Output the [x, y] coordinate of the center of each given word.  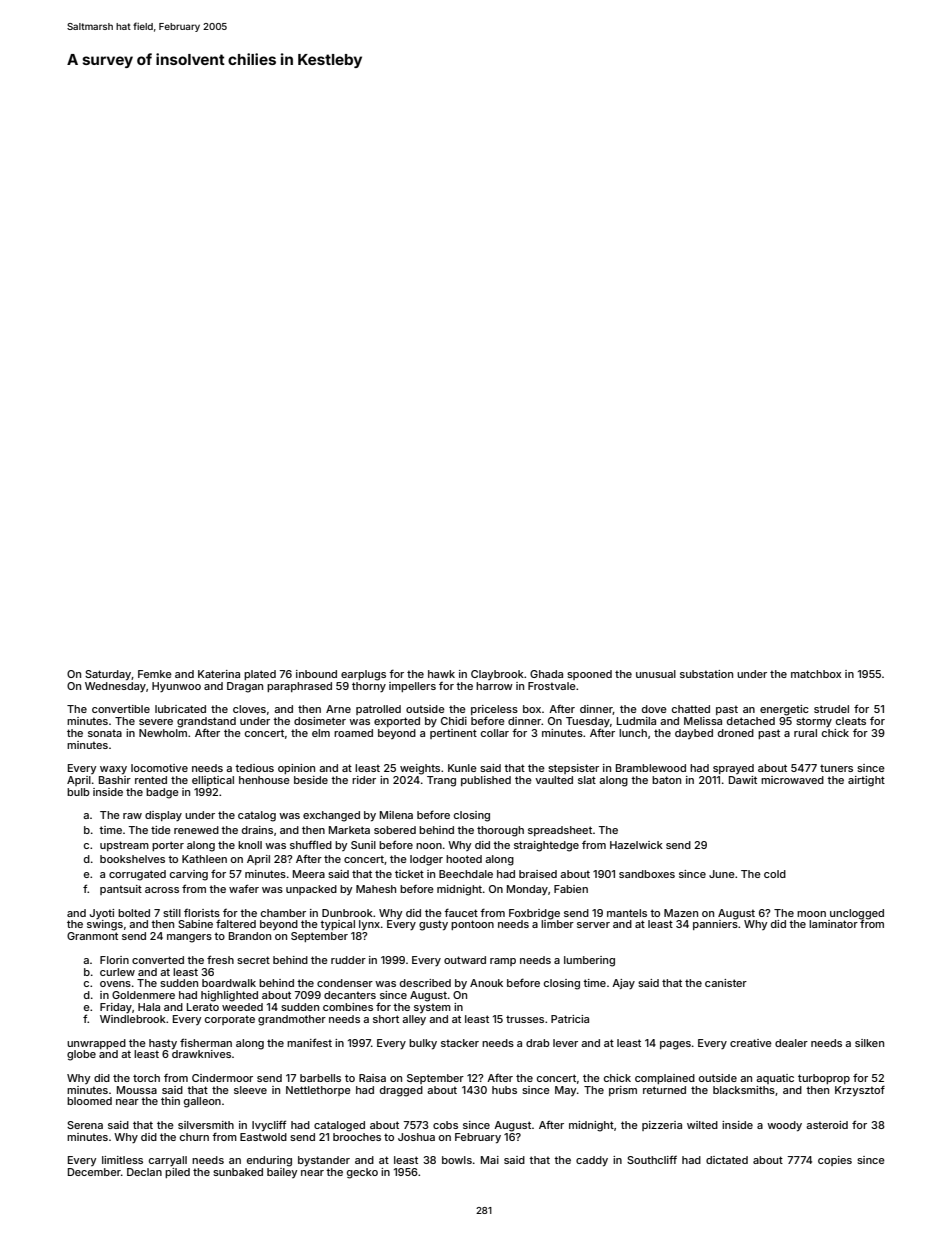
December [94, 1172]
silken [869, 1043]
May [566, 1091]
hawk [441, 674]
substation [706, 674]
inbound [316, 674]
